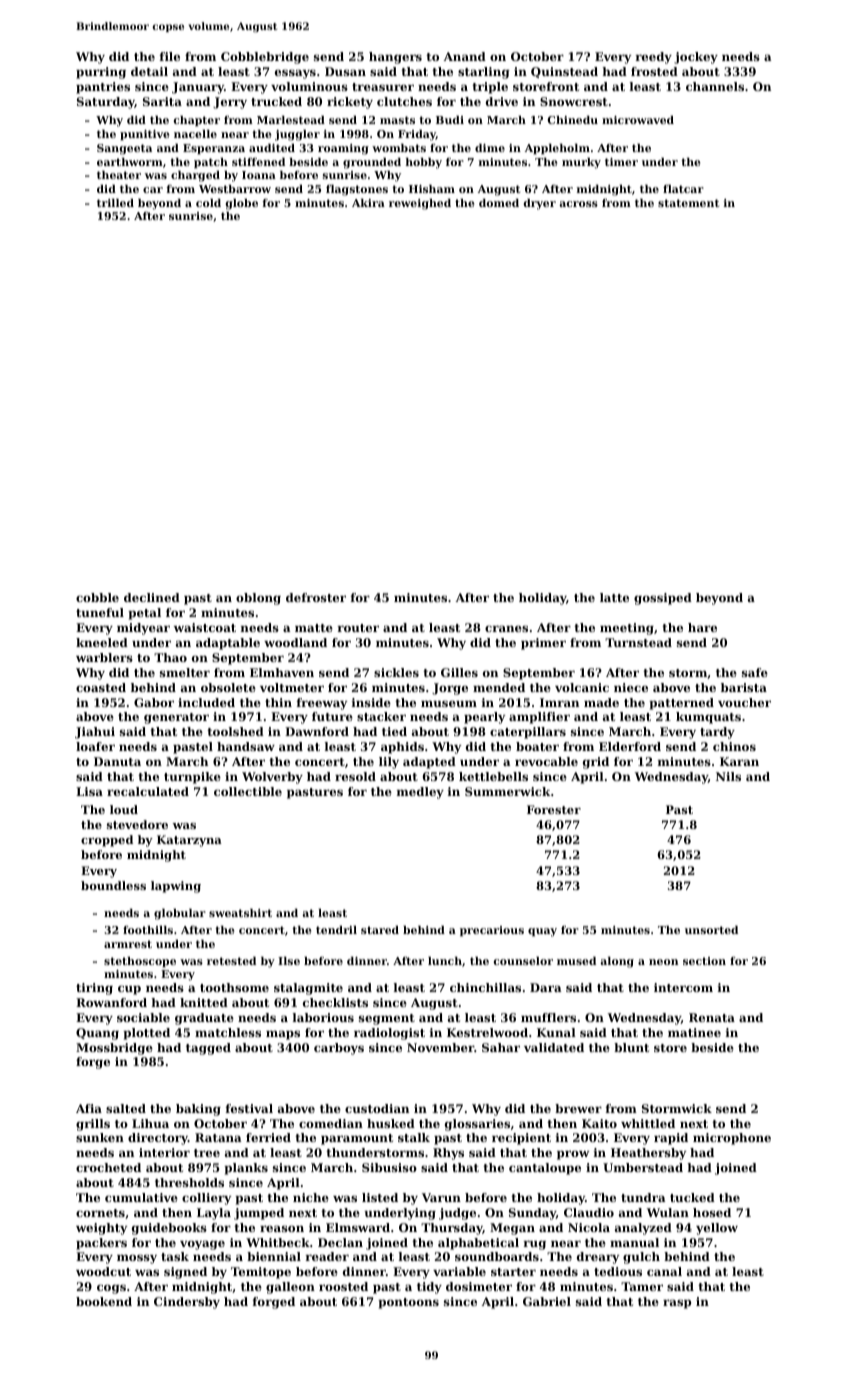 The height and width of the screenshot is (1400, 849). Describe the element at coordinates (187, 1303) in the screenshot. I see `Cindersby` at that location.
